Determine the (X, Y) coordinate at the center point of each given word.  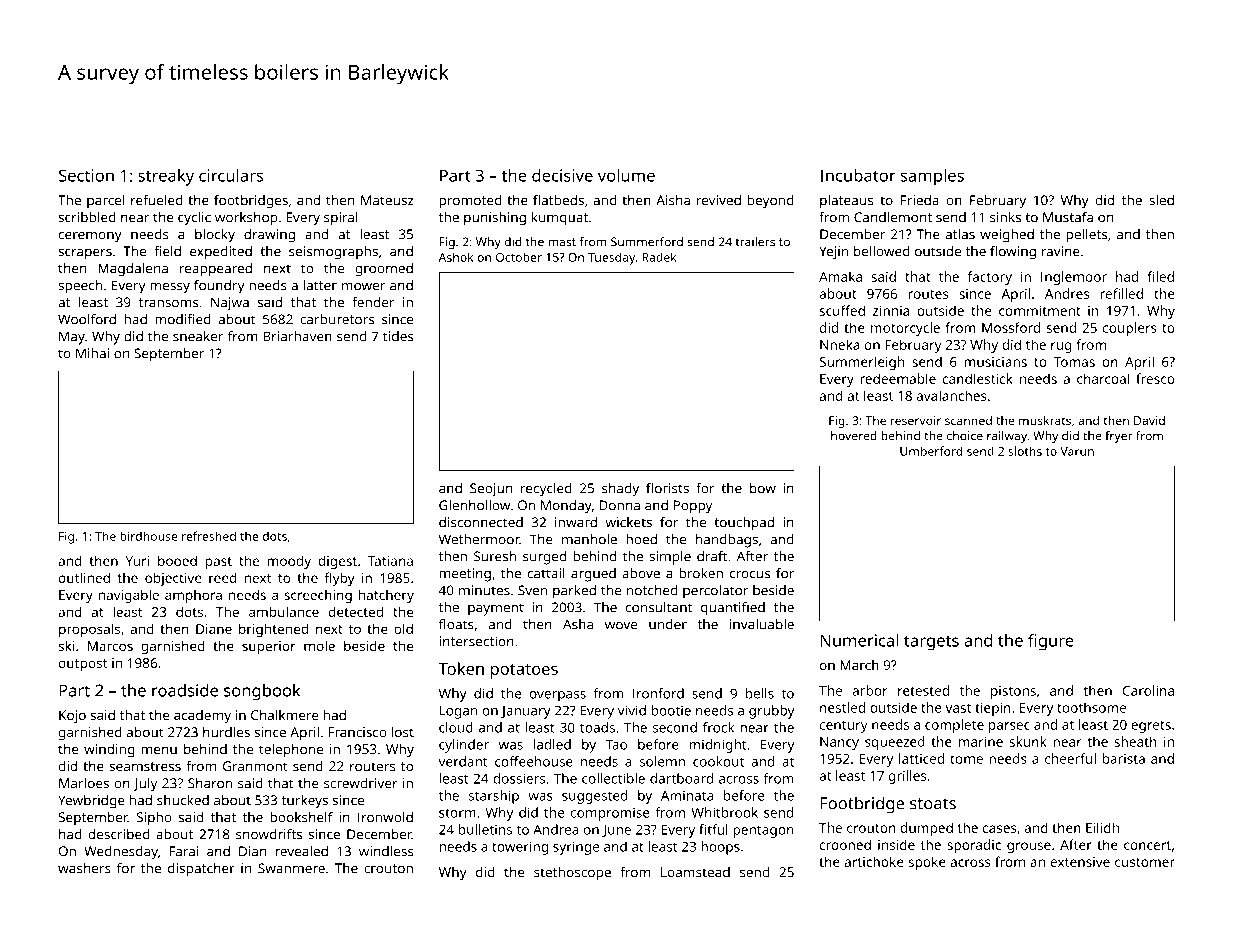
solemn (662, 761)
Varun (1077, 451)
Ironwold (385, 817)
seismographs (333, 253)
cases (1000, 829)
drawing (269, 236)
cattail (546, 573)
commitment (1040, 311)
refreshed (209, 536)
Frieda (920, 200)
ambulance (284, 611)
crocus (750, 575)
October (519, 257)
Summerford (647, 241)
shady (620, 490)
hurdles (226, 732)
